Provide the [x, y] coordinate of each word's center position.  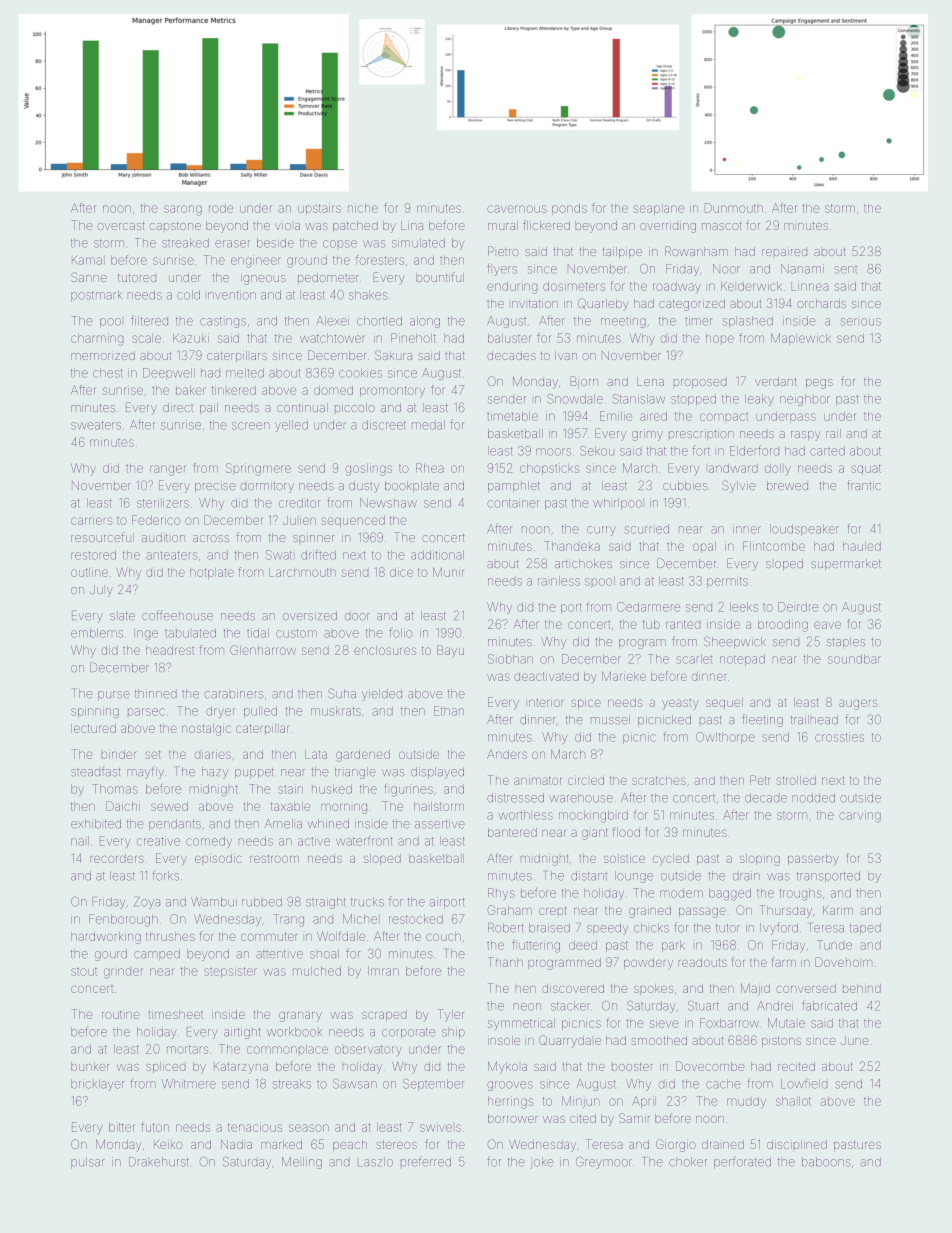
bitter [121, 1127]
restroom [274, 859]
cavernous [517, 209]
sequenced [353, 521]
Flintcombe [774, 546]
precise [215, 487]
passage [702, 913]
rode [221, 208]
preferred [426, 1161]
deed [583, 945]
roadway [677, 287]
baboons [826, 1162]
